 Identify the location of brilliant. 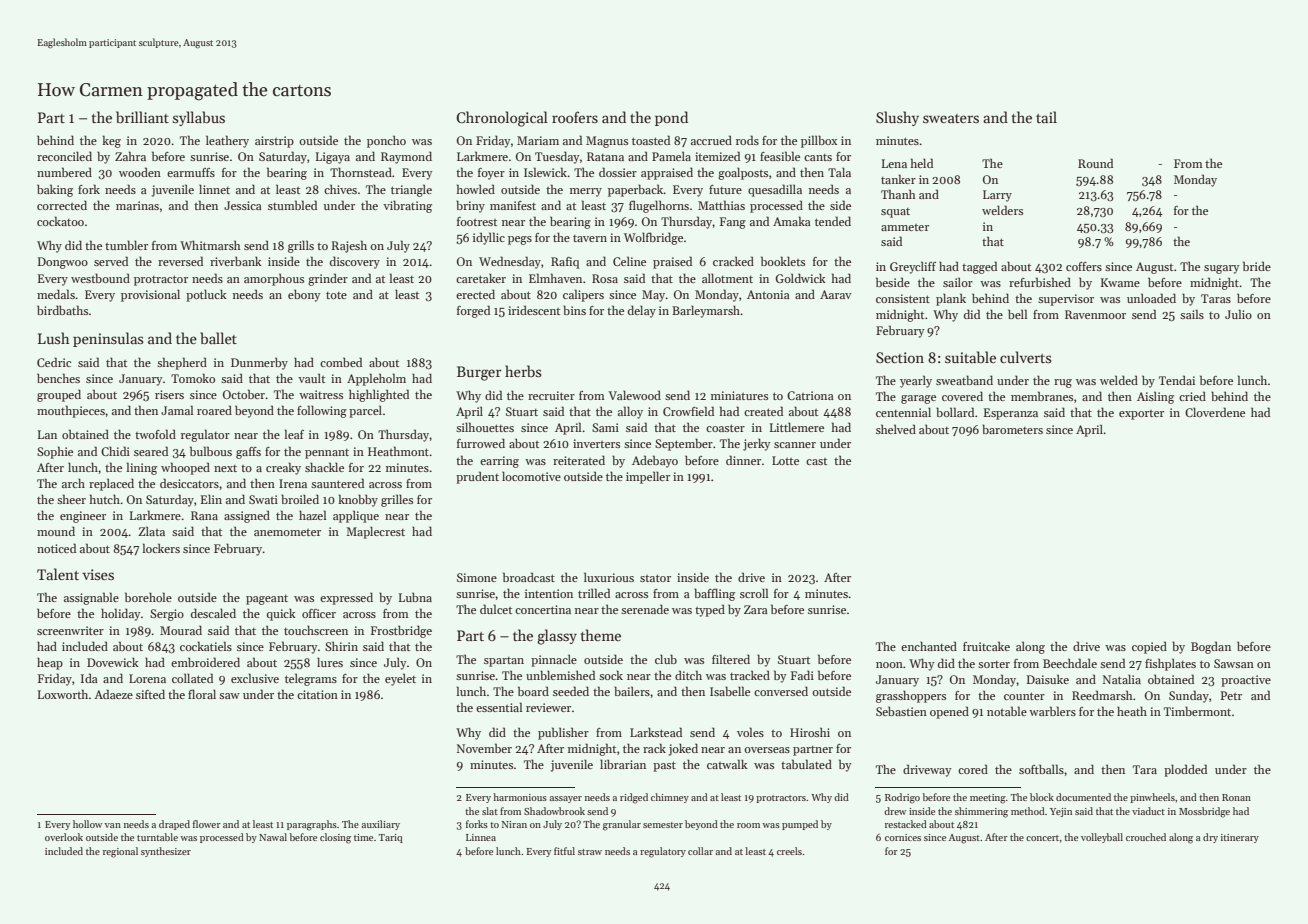
(142, 117).
